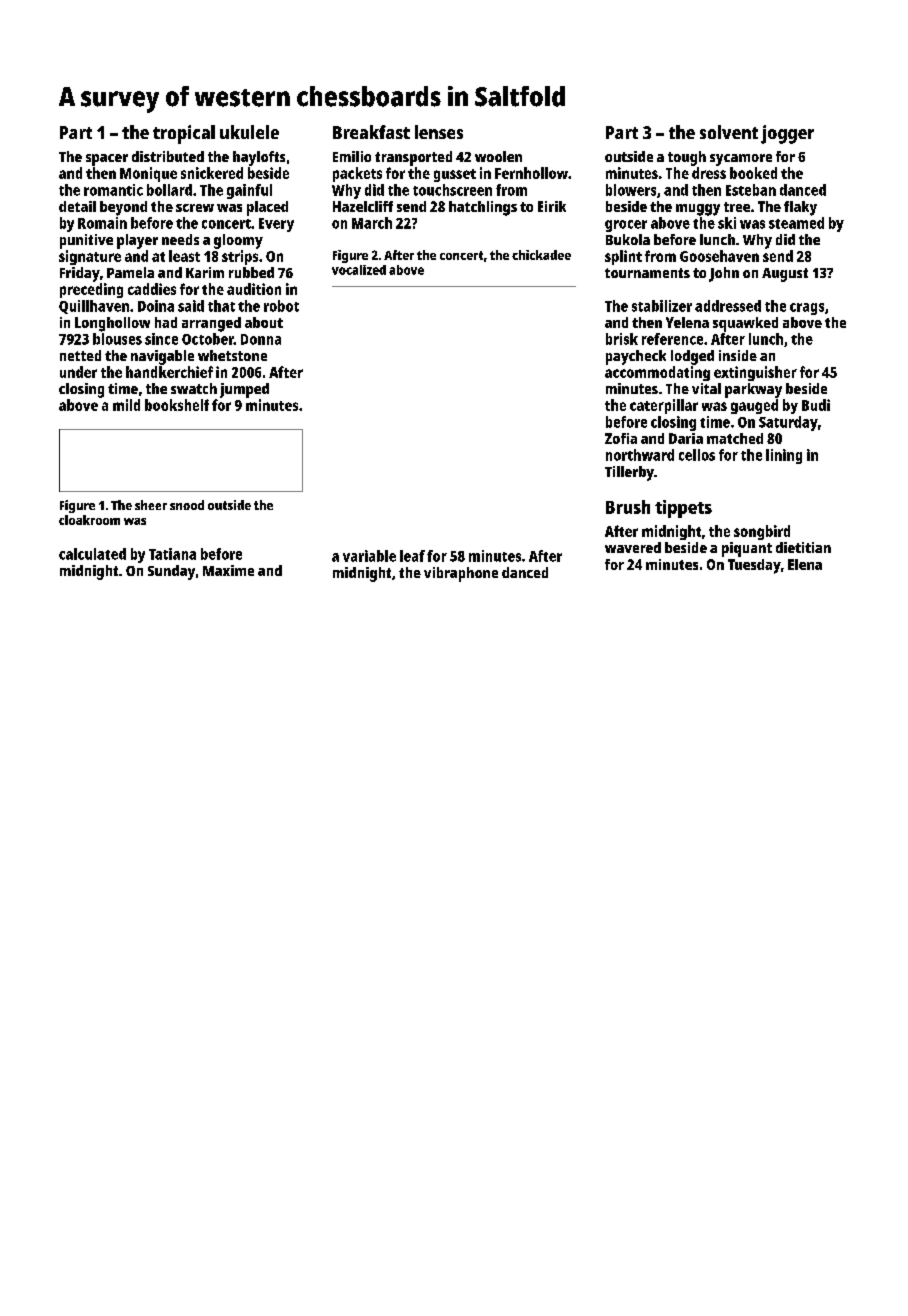 The width and height of the screenshot is (908, 1316). What do you see at coordinates (359, 270) in the screenshot?
I see `vocalized` at bounding box center [359, 270].
